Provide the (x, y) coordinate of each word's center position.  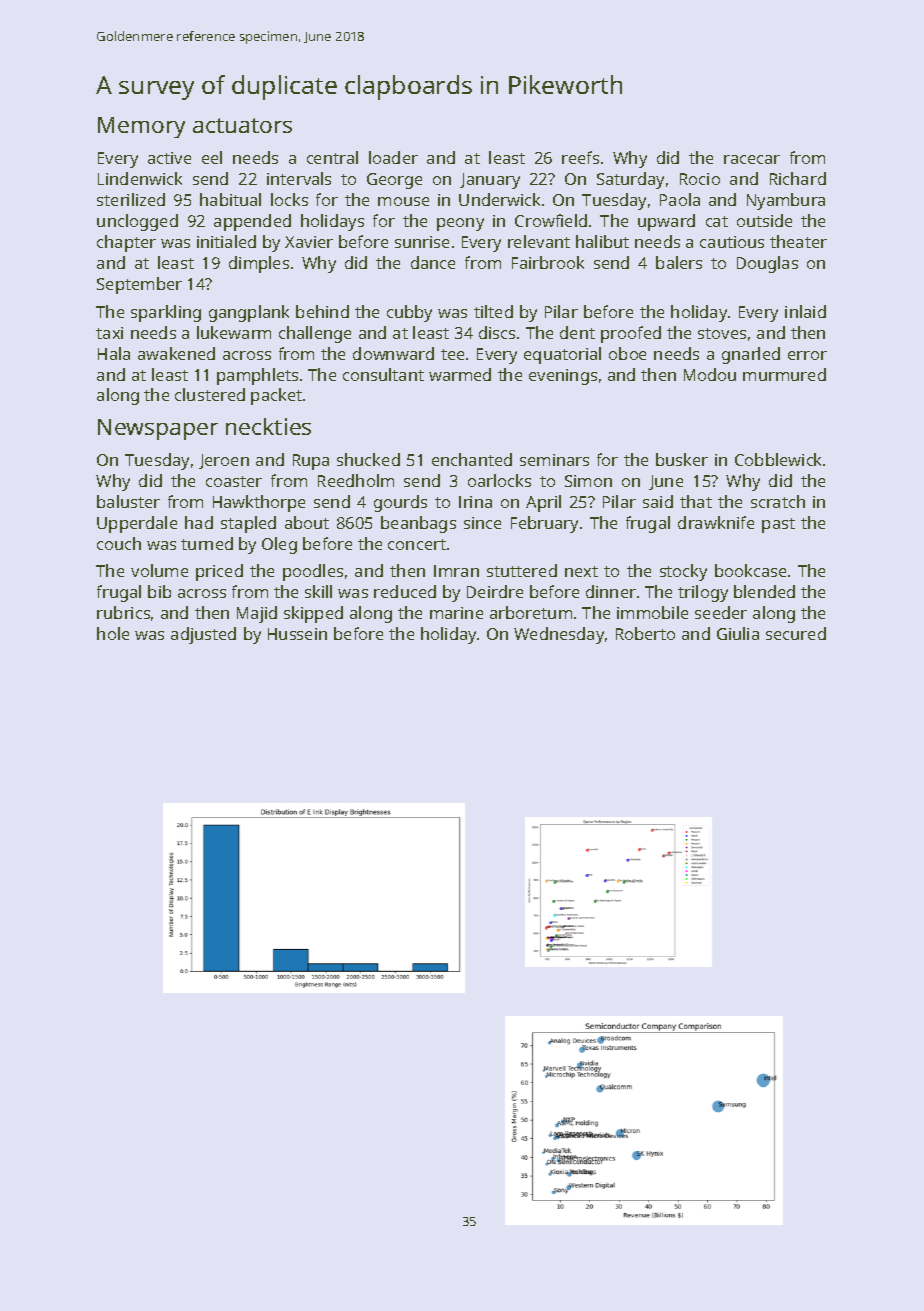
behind (322, 311)
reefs (580, 157)
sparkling (166, 313)
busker (682, 459)
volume (159, 570)
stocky (683, 572)
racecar (752, 159)
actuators (242, 125)
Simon (588, 481)
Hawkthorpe (259, 503)
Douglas (767, 264)
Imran (456, 571)
